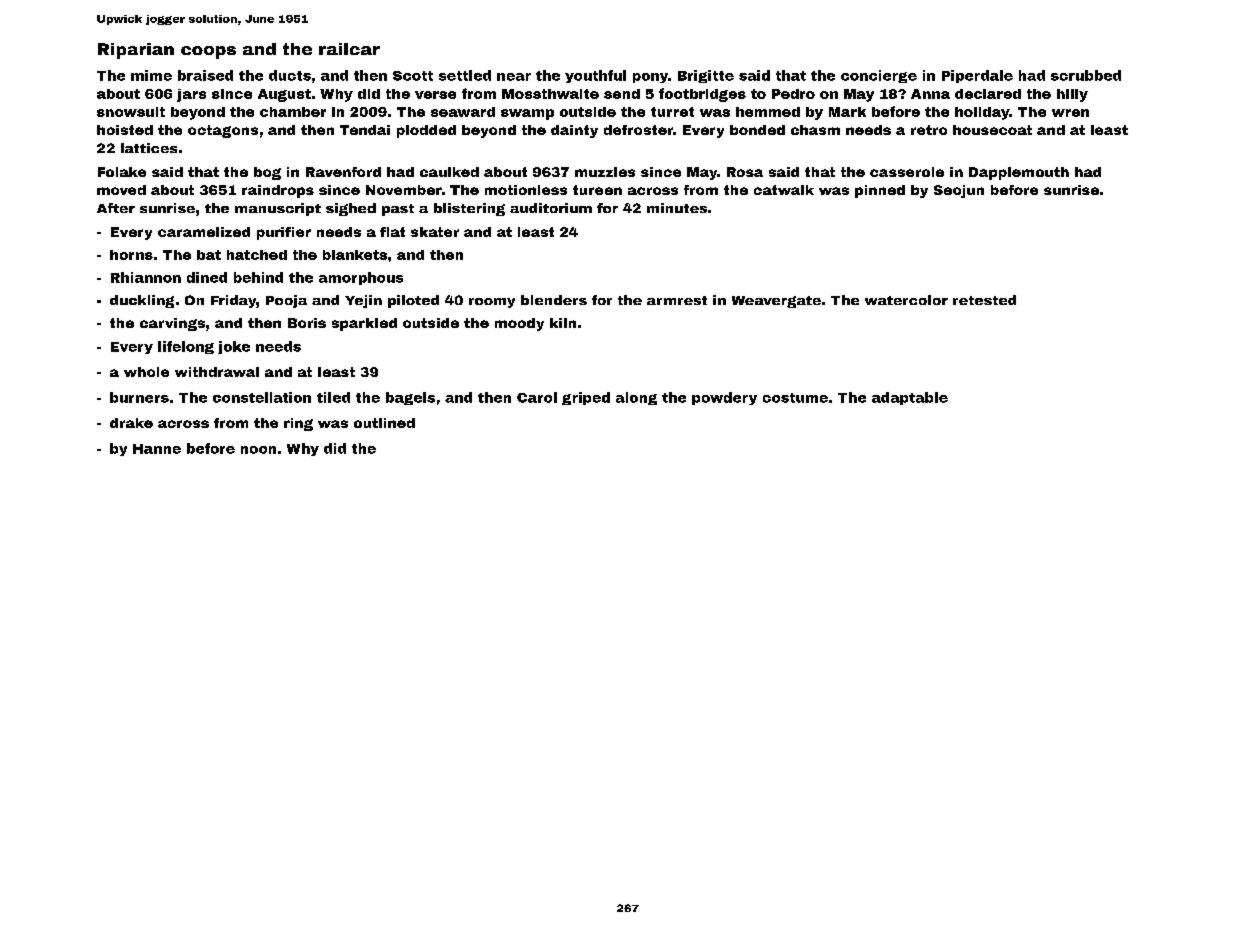  What do you see at coordinates (672, 112) in the screenshot?
I see `turret` at bounding box center [672, 112].
